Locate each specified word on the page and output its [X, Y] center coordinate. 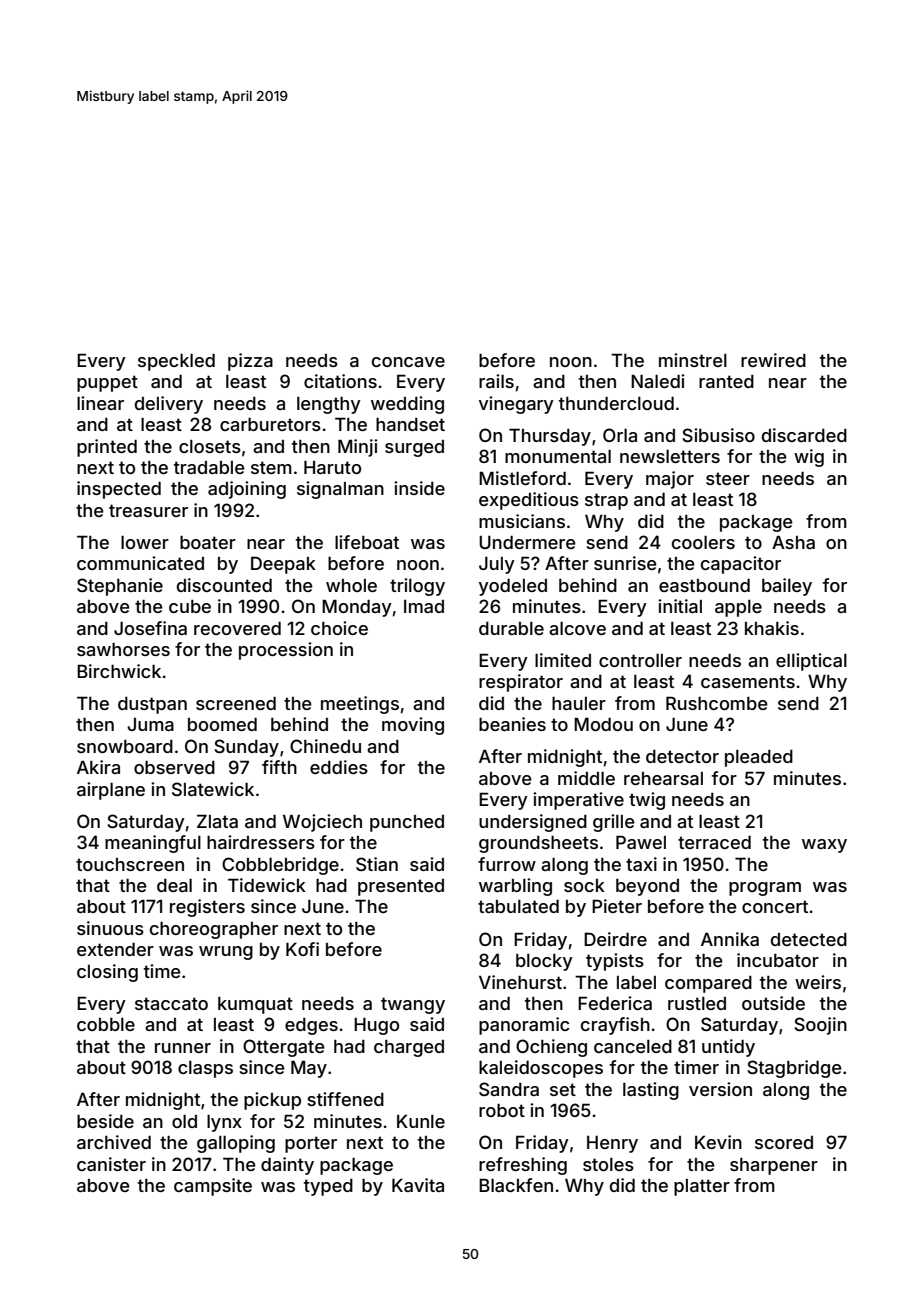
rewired [773, 360]
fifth [279, 767]
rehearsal [663, 778]
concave [408, 362]
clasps [205, 1069]
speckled [176, 362]
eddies [339, 767]
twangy [413, 1005]
